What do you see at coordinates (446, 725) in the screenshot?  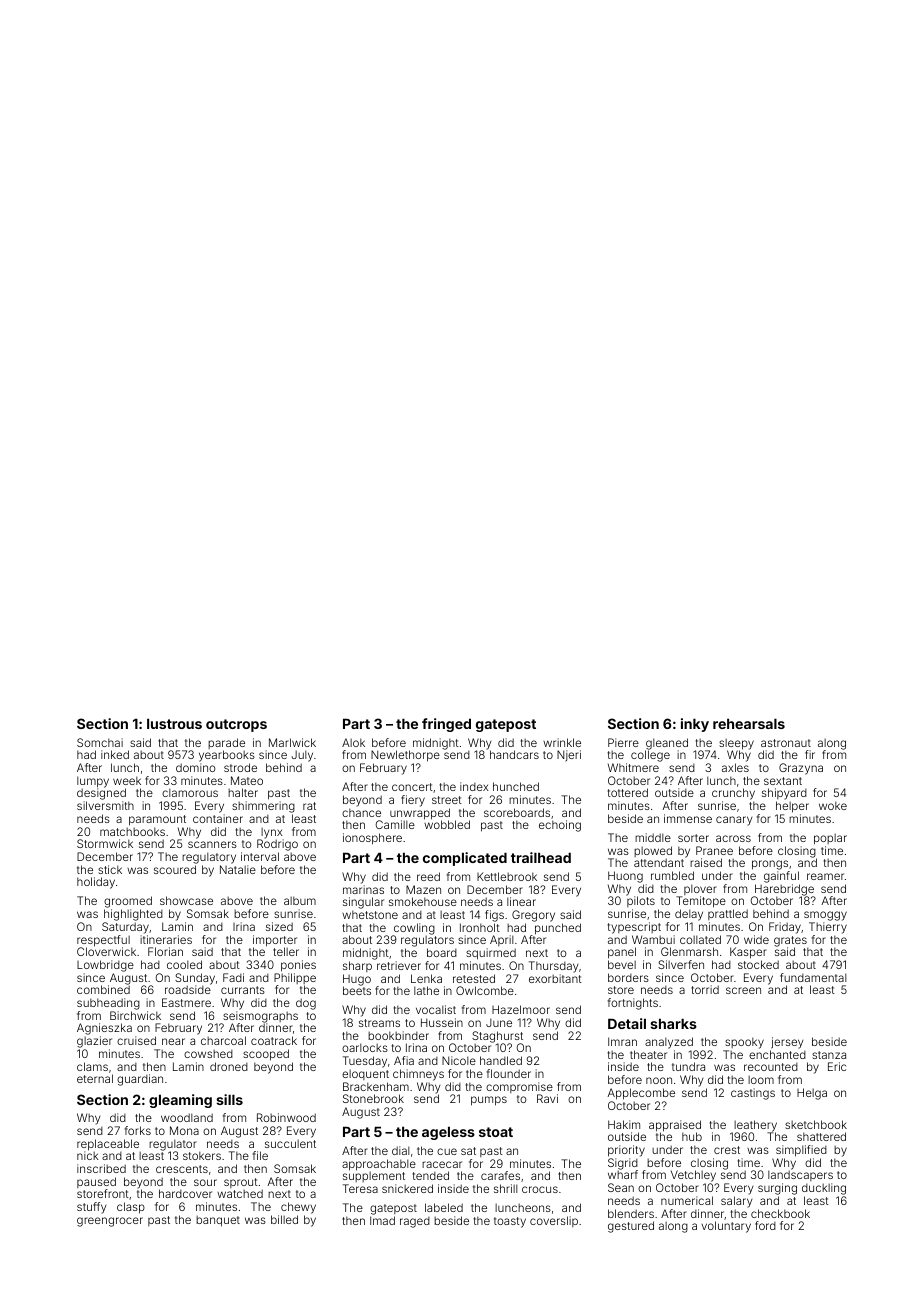 I see `fringed` at bounding box center [446, 725].
